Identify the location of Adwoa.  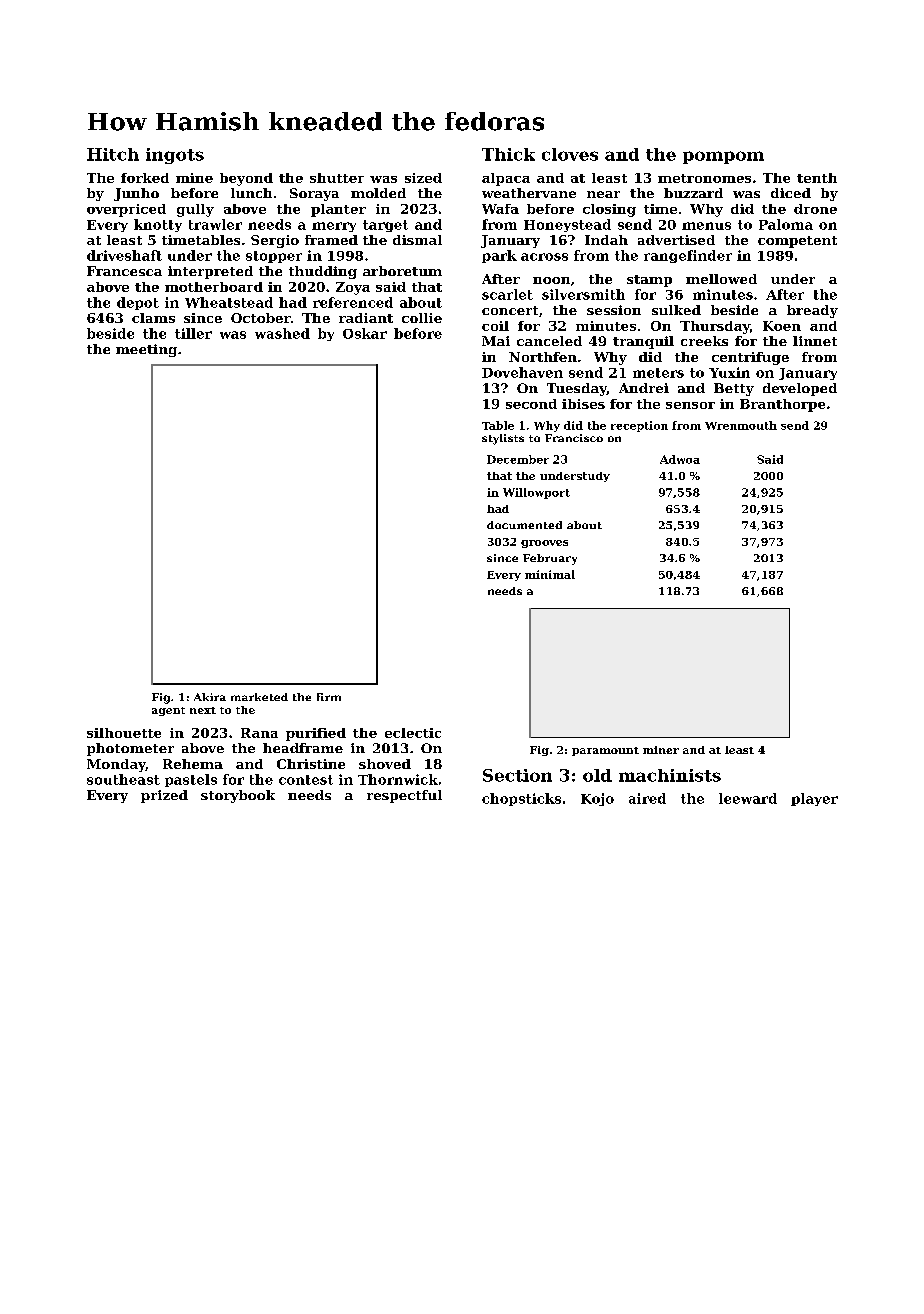
(680, 459).
